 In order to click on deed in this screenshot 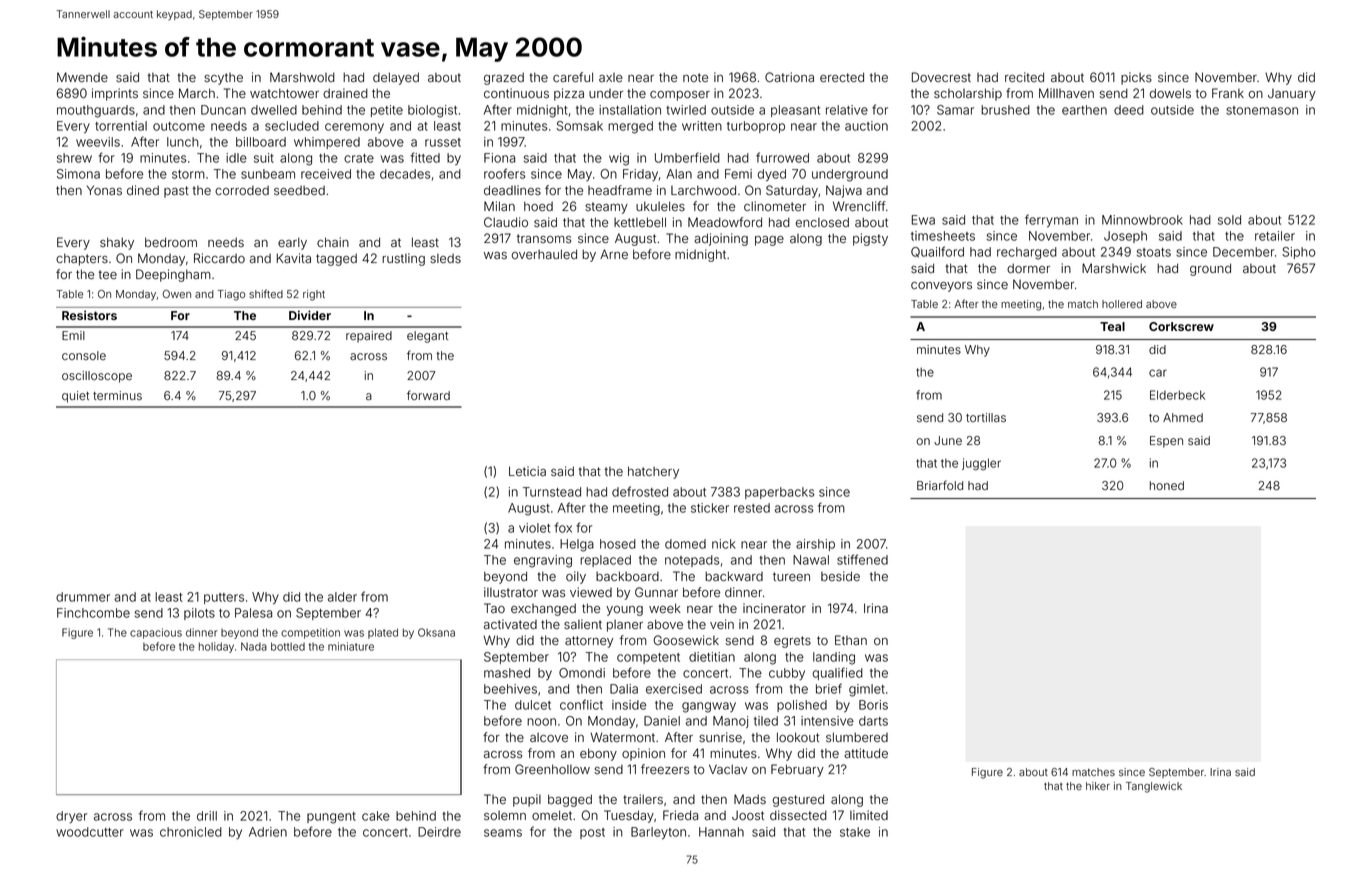, I will do `click(1129, 110)`.
